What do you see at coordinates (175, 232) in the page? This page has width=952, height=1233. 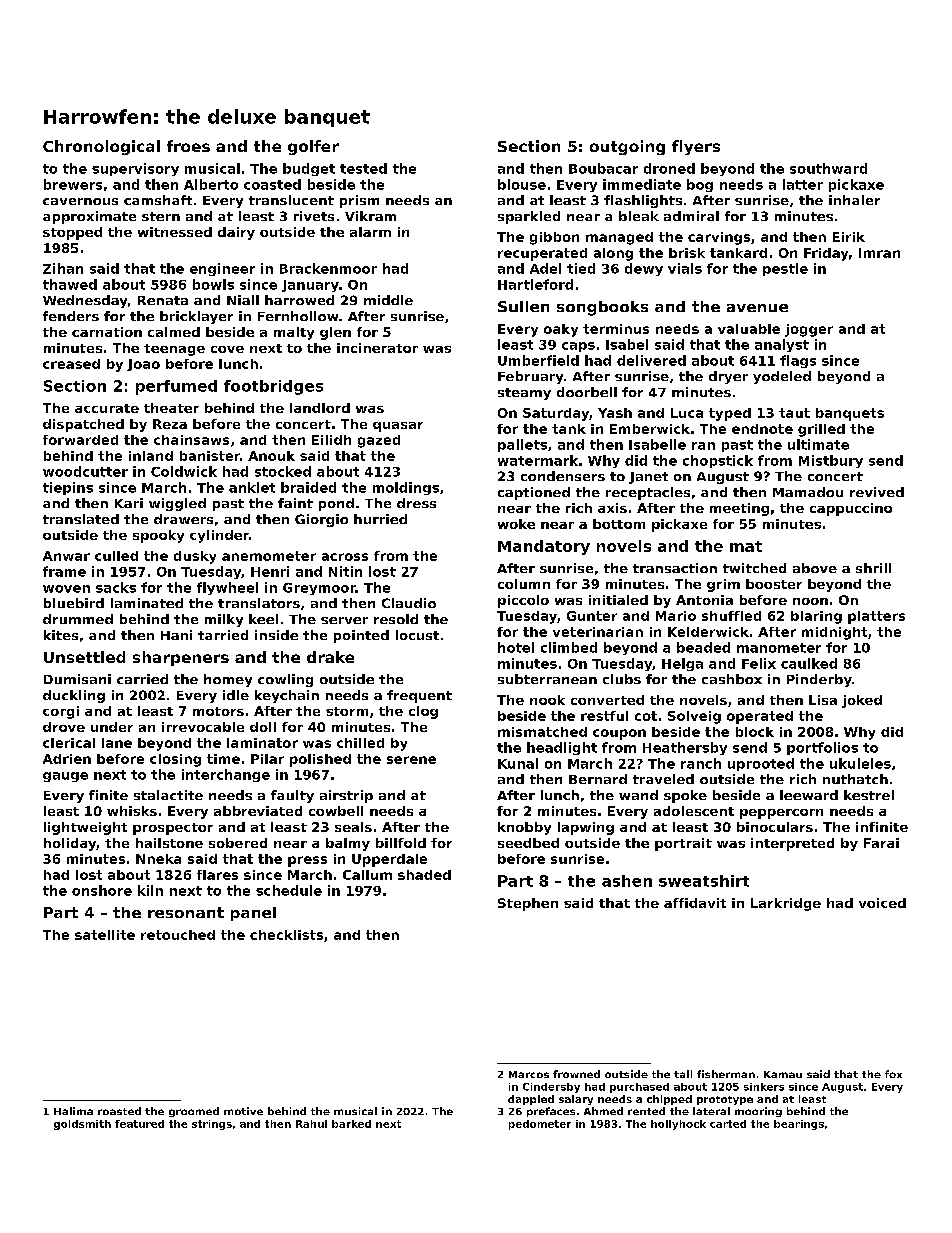 I see `witnessed` at bounding box center [175, 232].
